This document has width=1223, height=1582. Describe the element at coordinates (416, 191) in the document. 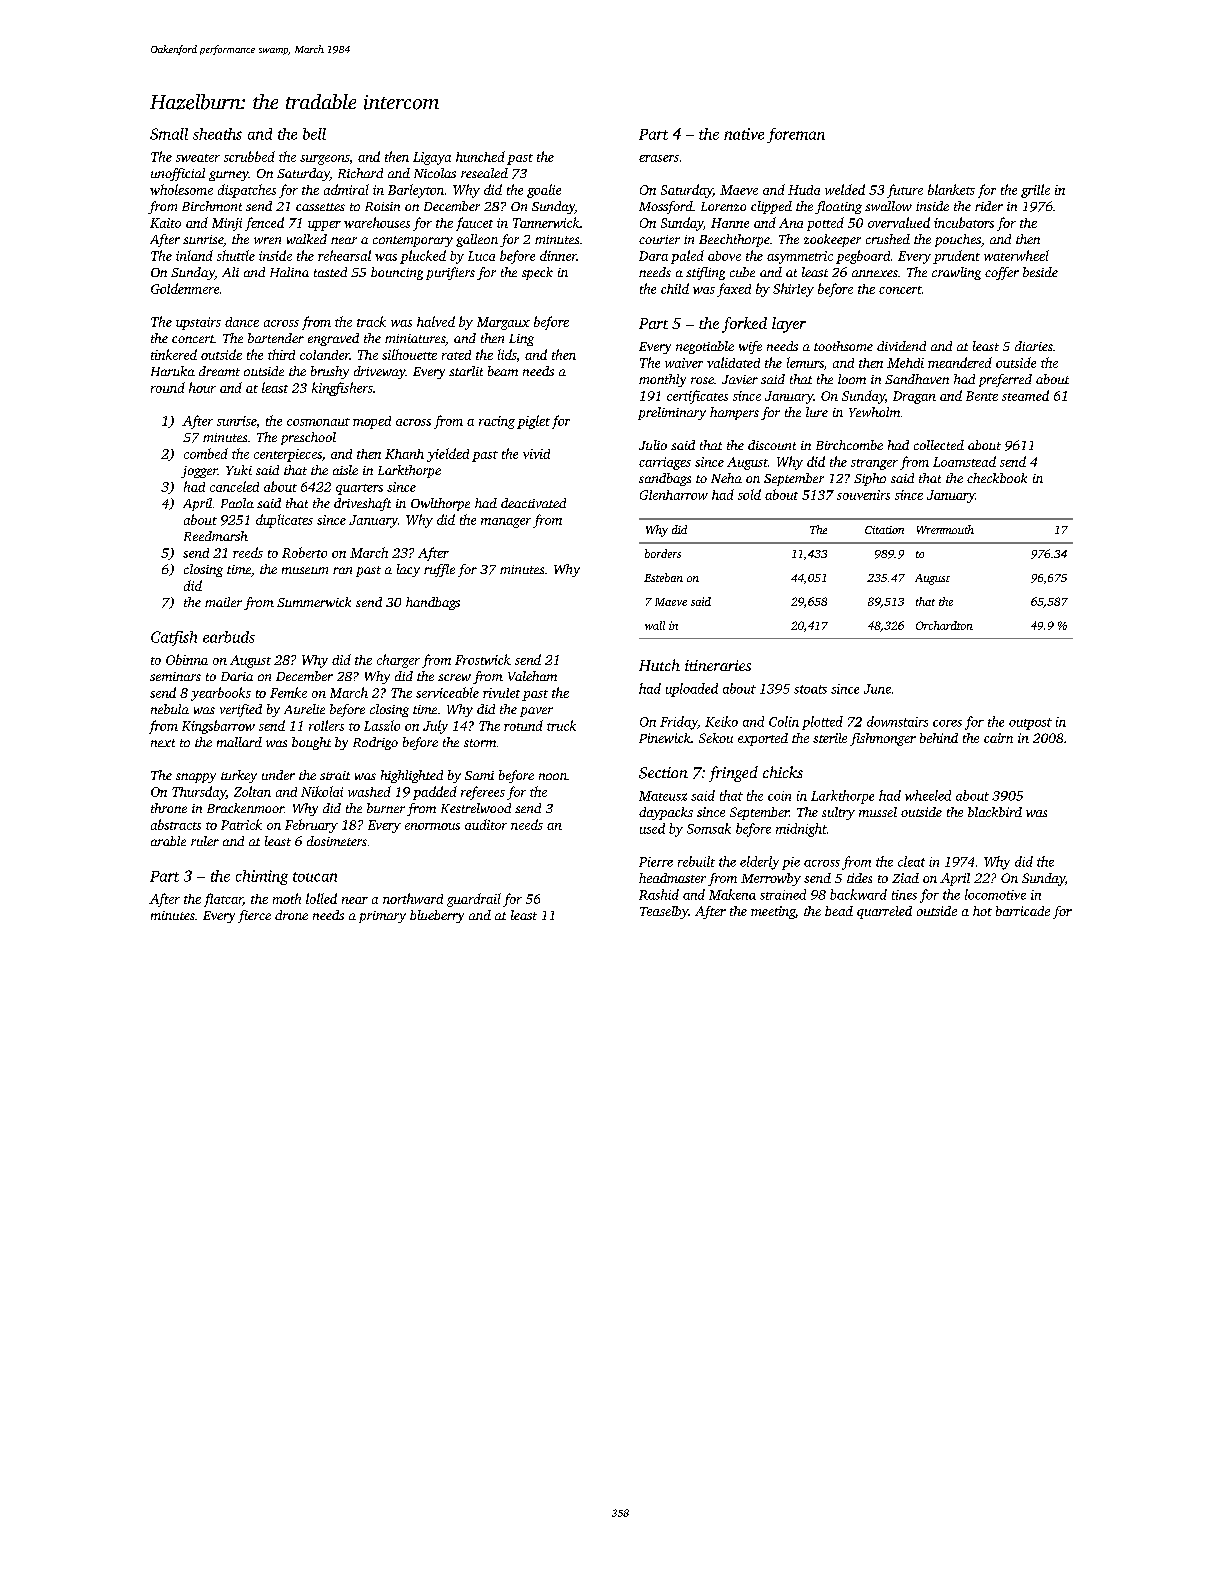

I see `Barleyton` at that location.
